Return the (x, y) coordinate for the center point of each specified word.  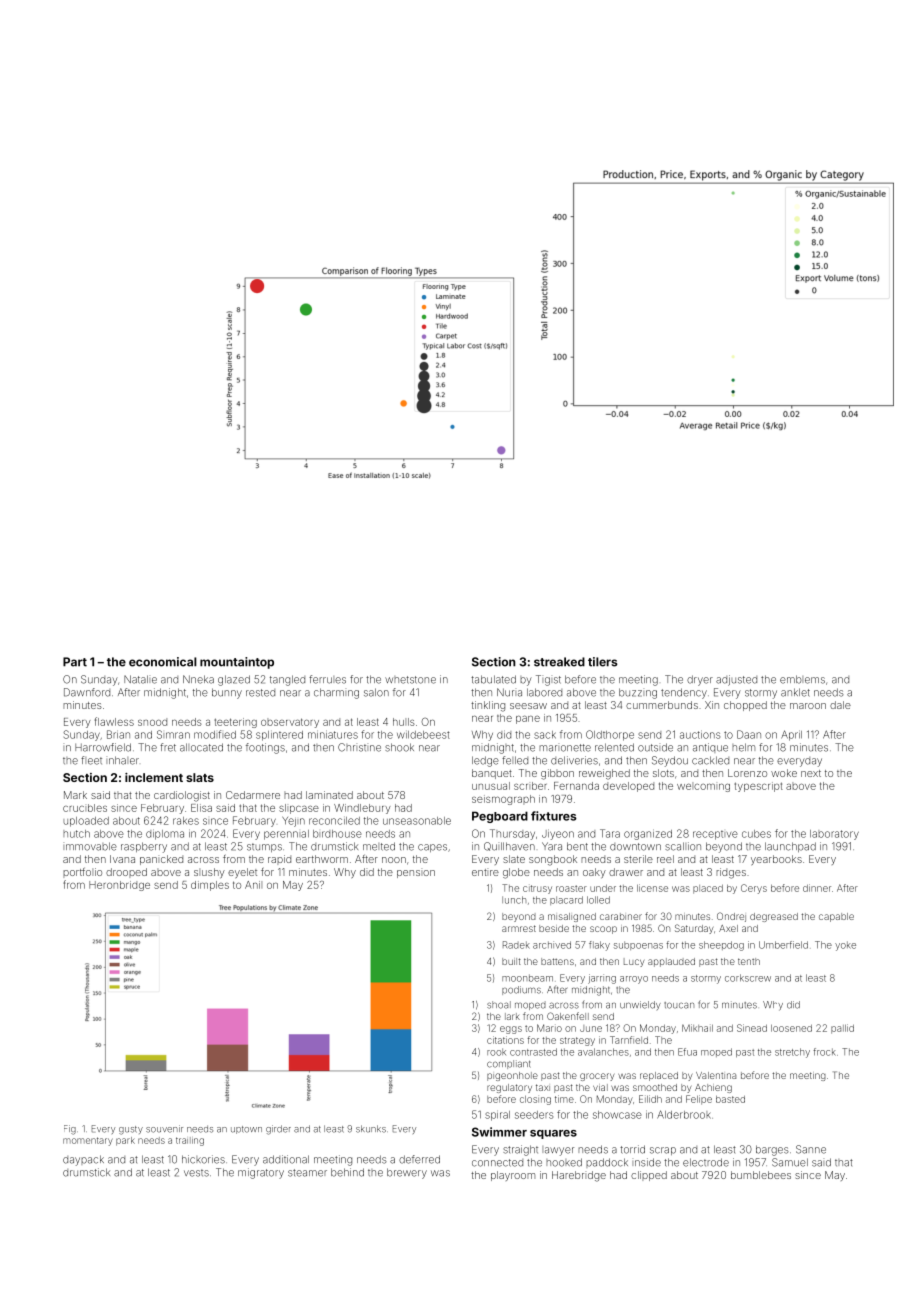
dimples (210, 886)
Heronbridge (119, 886)
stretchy (792, 1053)
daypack (83, 1160)
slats (200, 777)
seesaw (528, 706)
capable (836, 917)
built (511, 961)
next (811, 773)
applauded (671, 962)
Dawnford (87, 692)
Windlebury (362, 809)
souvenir (164, 1129)
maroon (808, 706)
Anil (253, 885)
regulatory (509, 1088)
